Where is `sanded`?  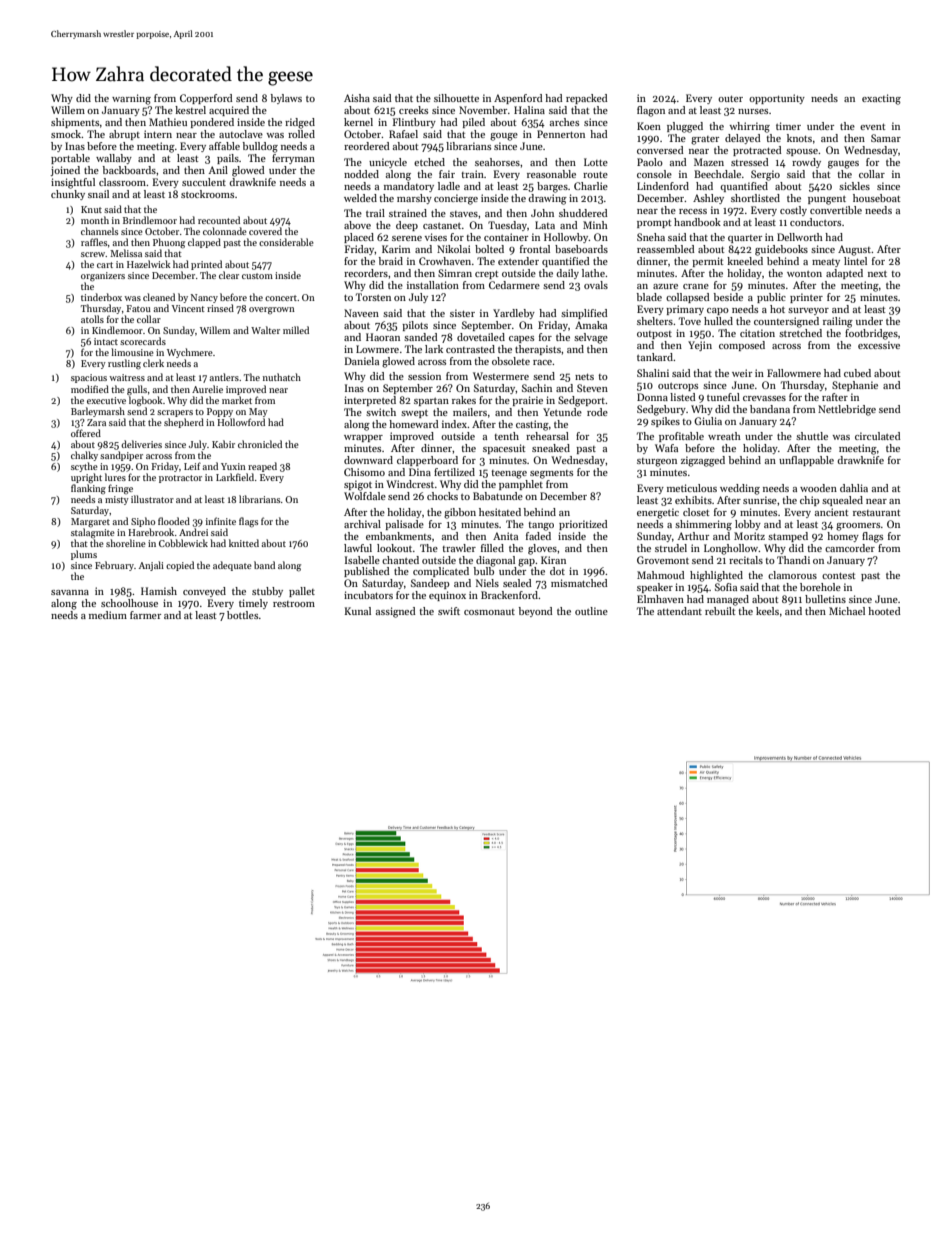 sanded is located at coordinates (421, 337).
